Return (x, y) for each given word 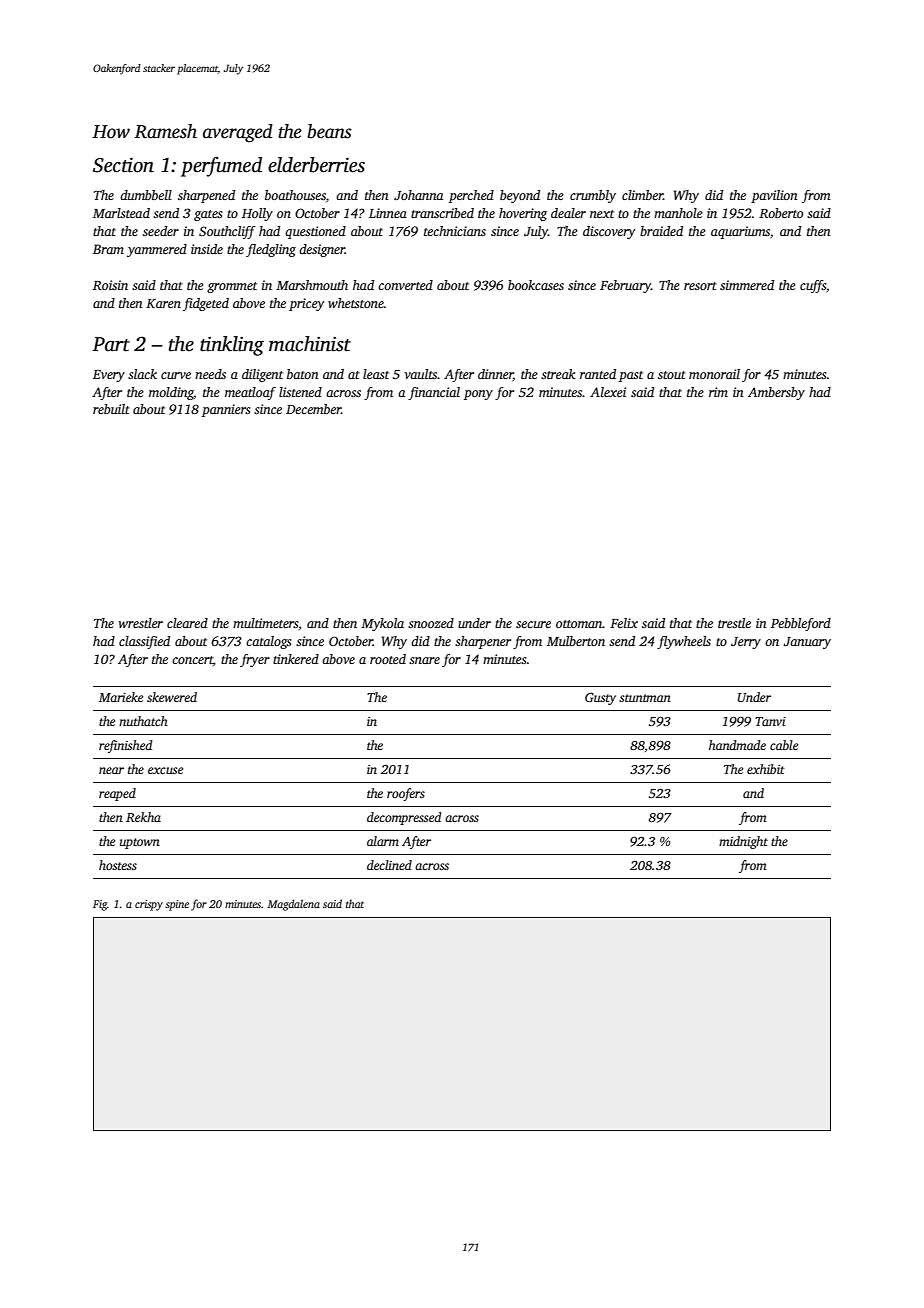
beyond (520, 196)
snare (424, 660)
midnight (743, 842)
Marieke (121, 697)
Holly (257, 214)
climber (642, 195)
